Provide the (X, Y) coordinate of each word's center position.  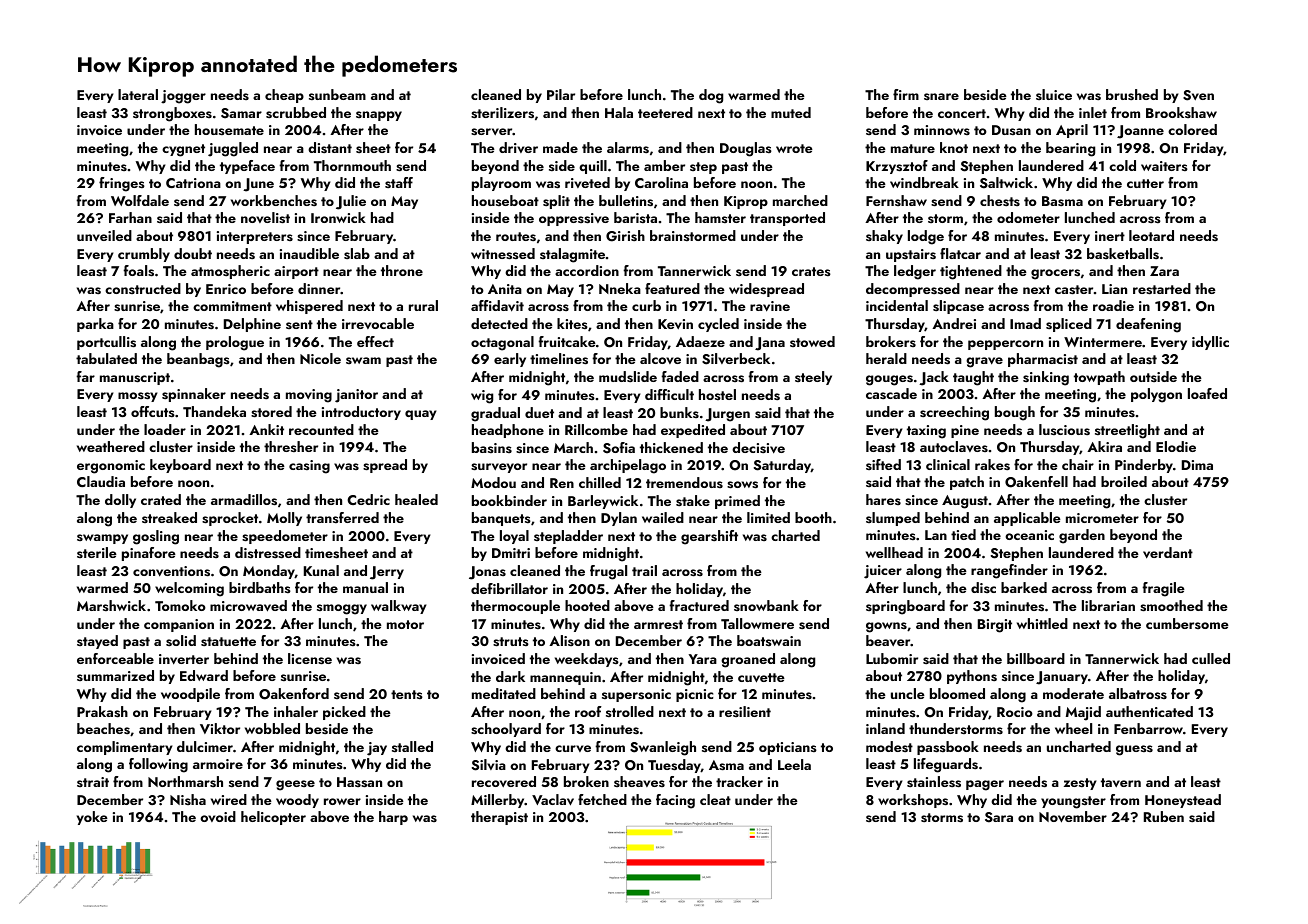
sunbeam (337, 94)
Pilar (561, 94)
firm (906, 94)
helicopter (273, 818)
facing (675, 801)
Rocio (1015, 712)
